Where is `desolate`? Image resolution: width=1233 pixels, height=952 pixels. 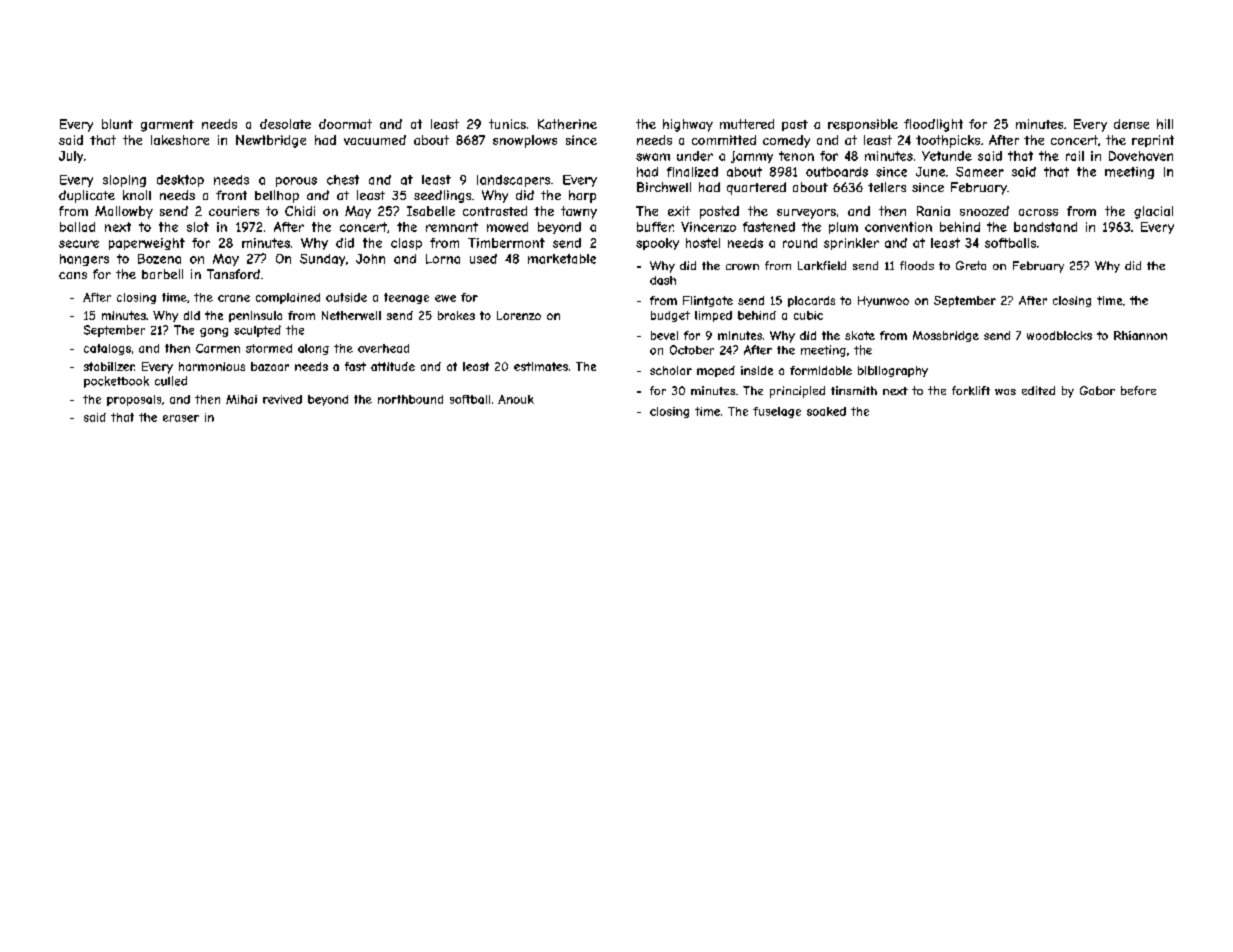
desolate is located at coordinates (285, 124).
